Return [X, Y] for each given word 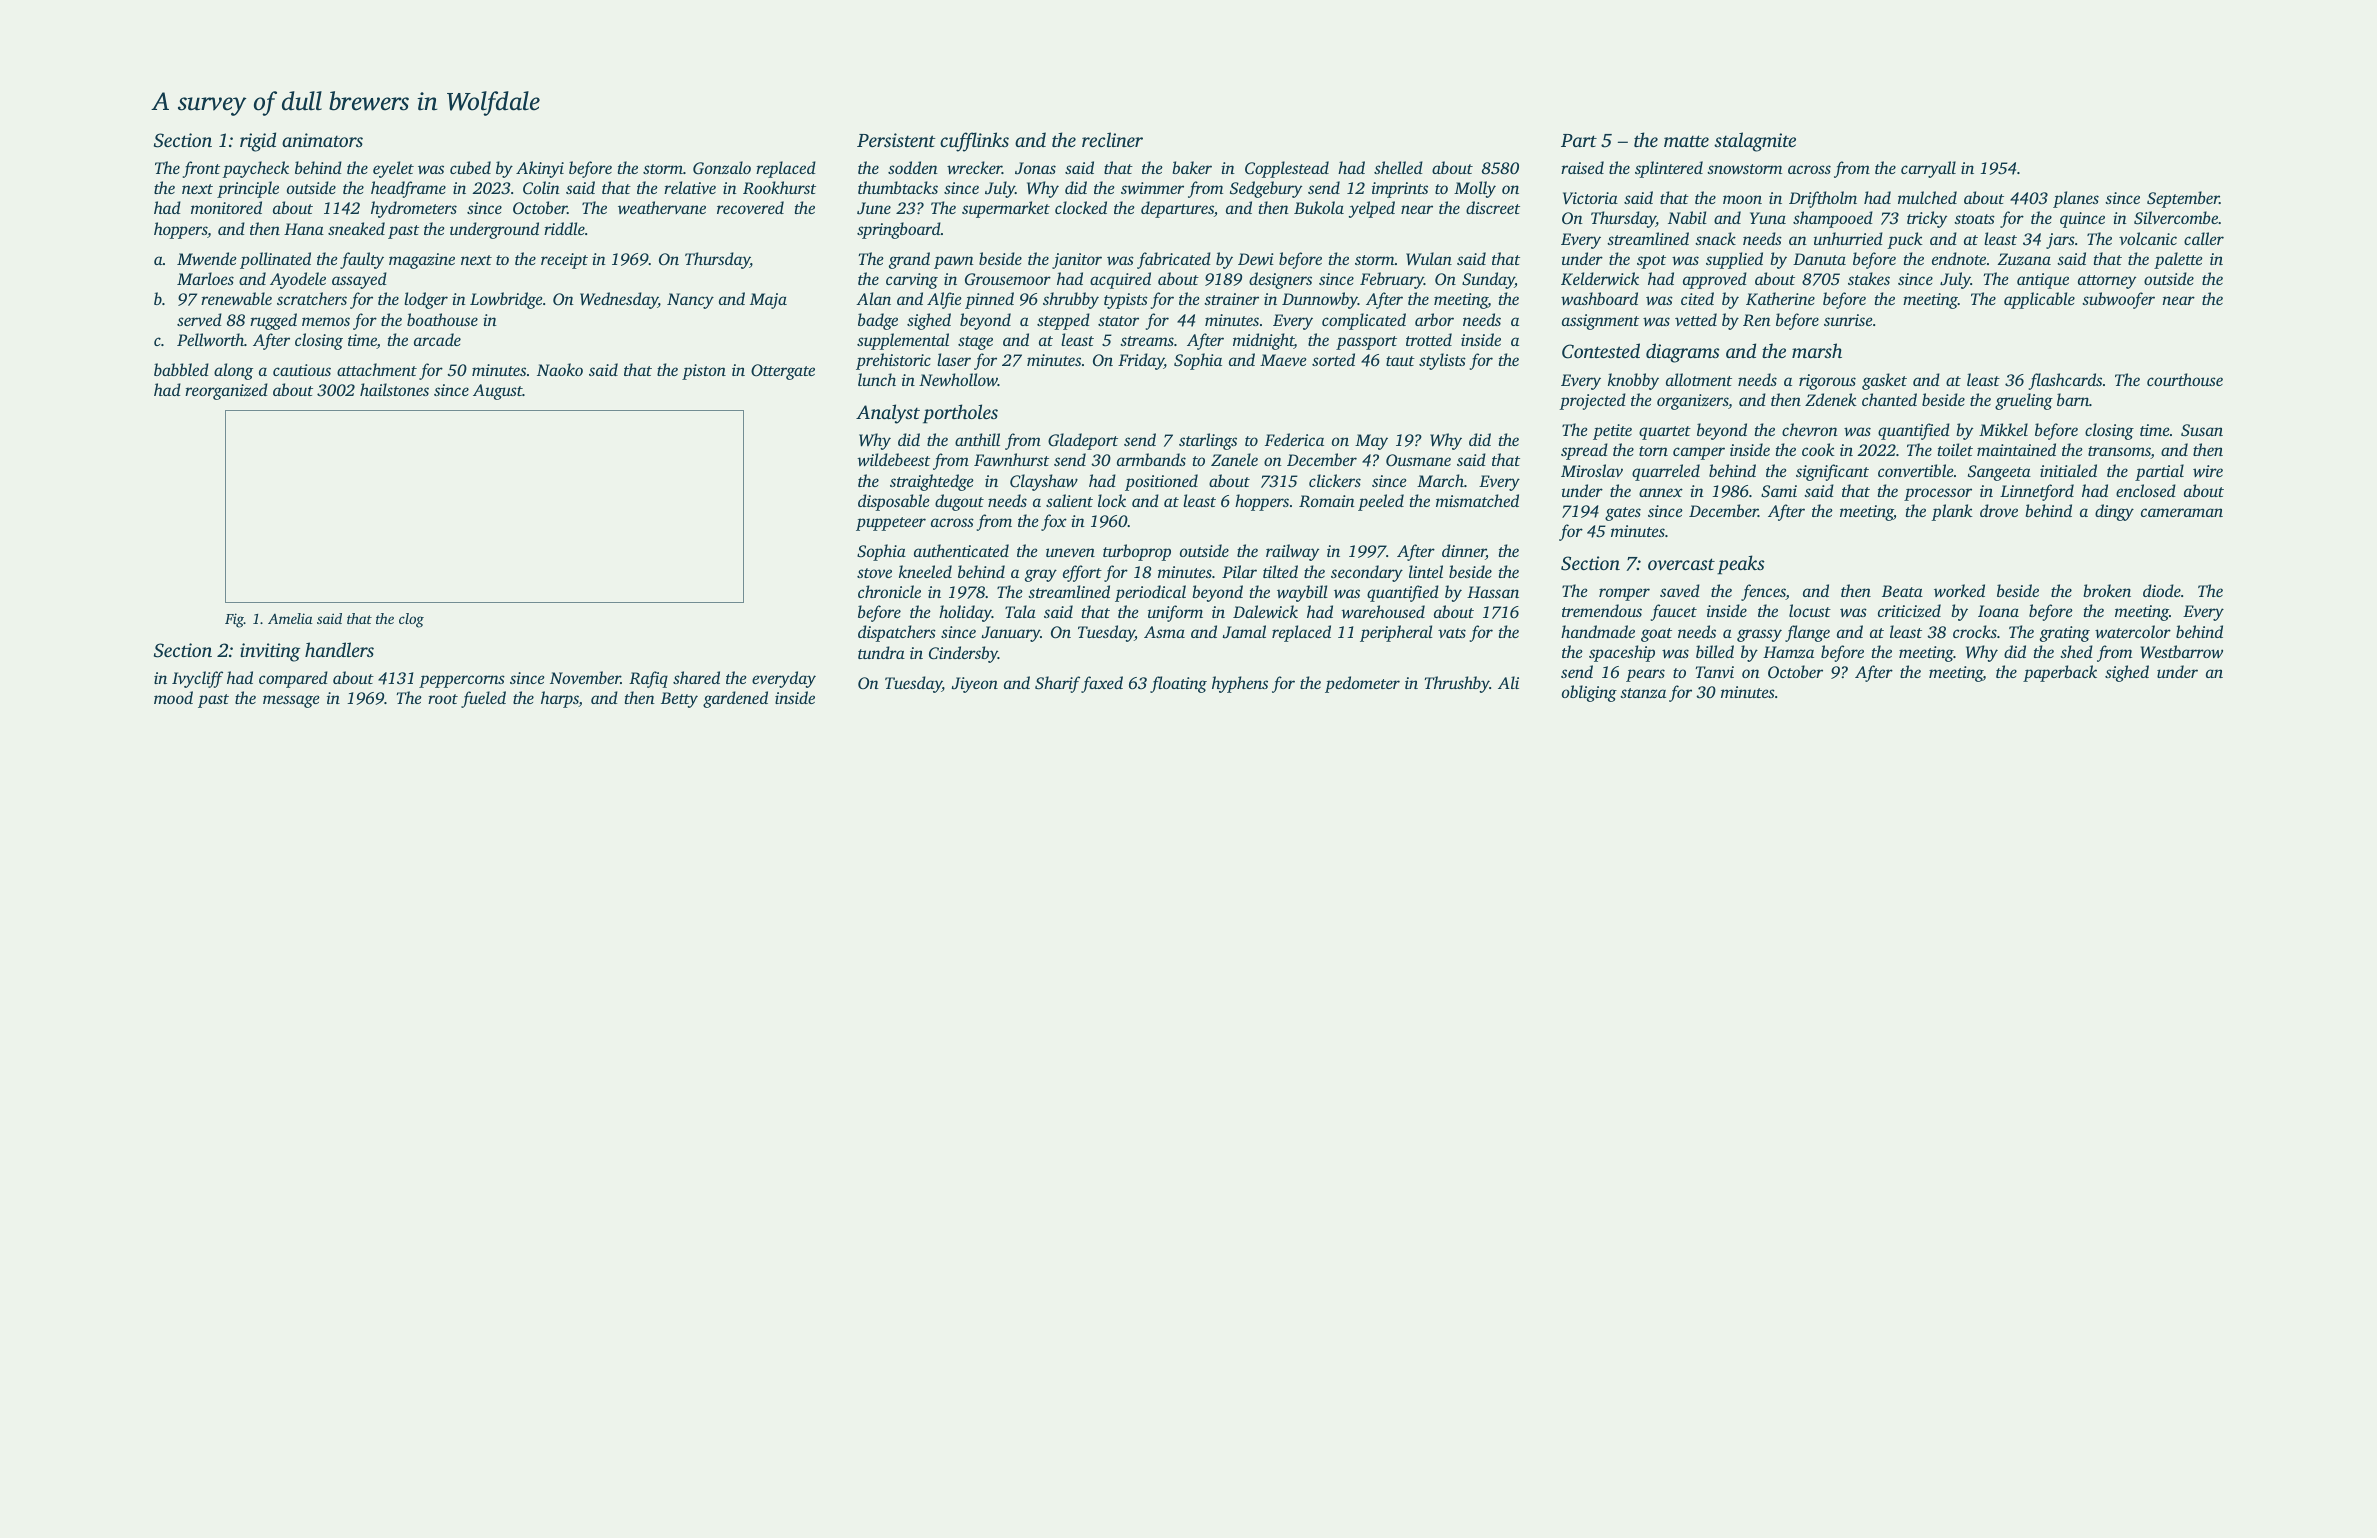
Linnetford [2037, 492]
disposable [894, 502]
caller [2204, 238]
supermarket [1006, 209]
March [1440, 480]
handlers [339, 649]
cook [1818, 449]
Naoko [560, 369]
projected [1592, 401]
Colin [541, 188]
